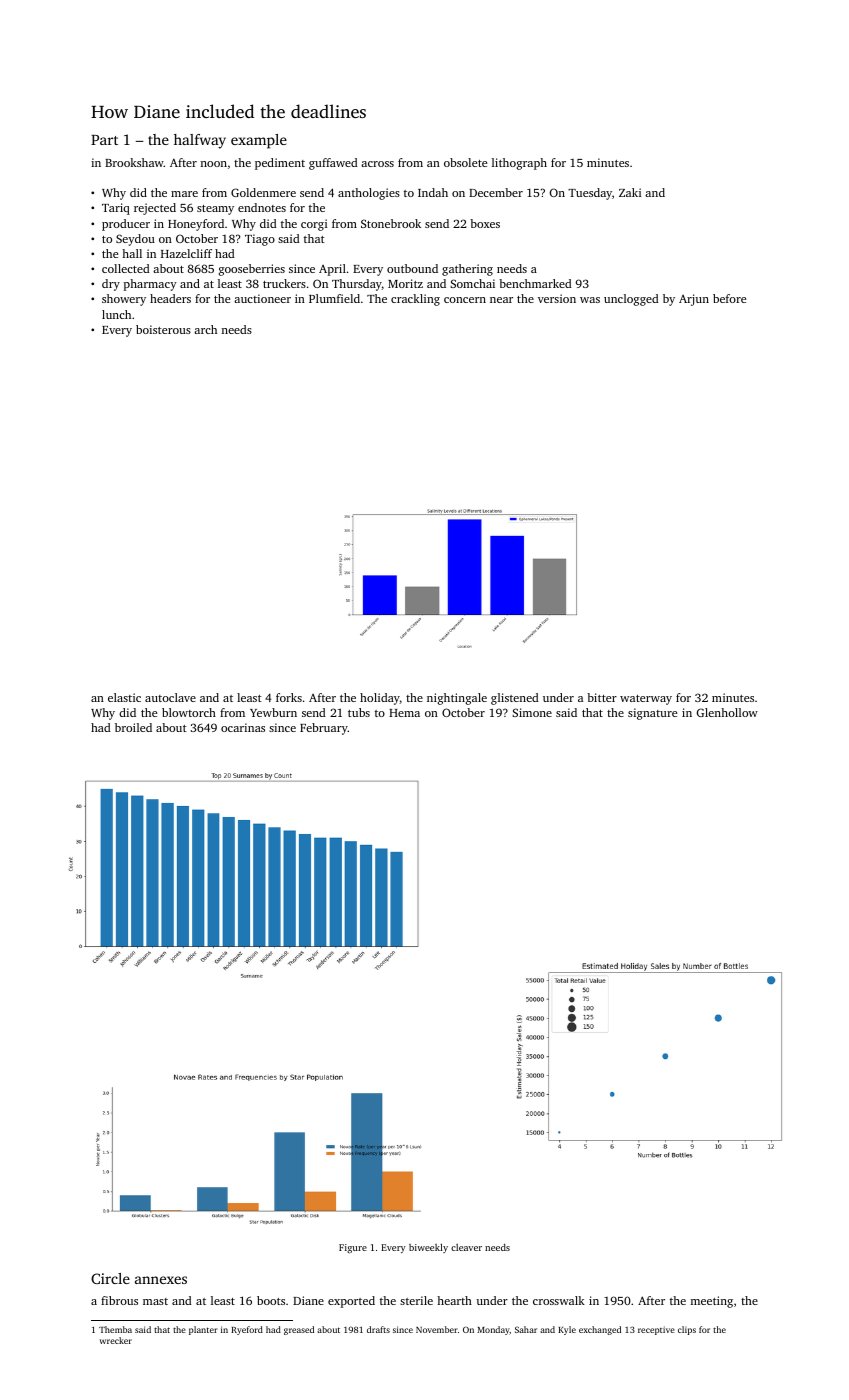 This screenshot has width=849, height=1400. I want to click on signature, so click(652, 714).
